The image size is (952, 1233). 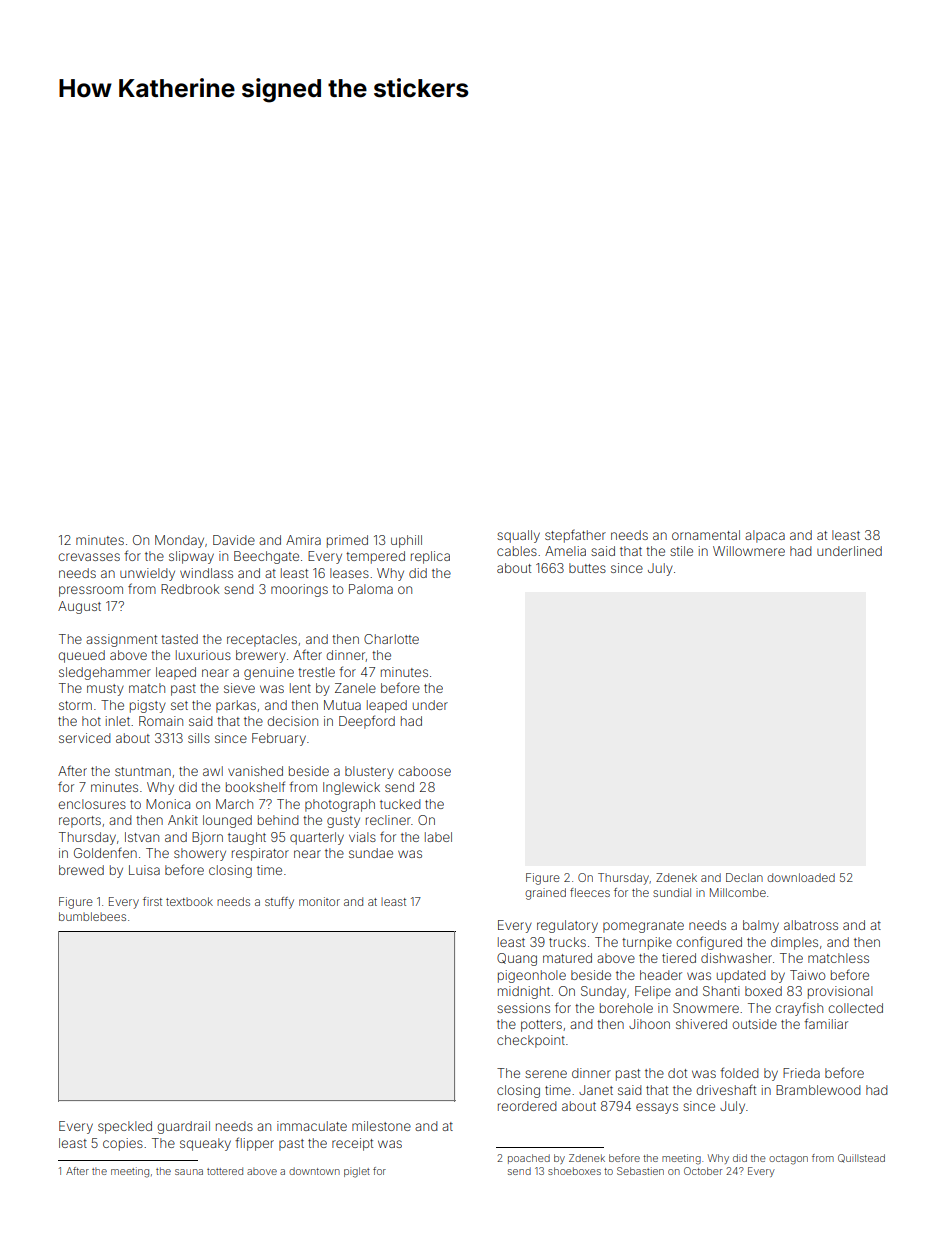 I want to click on pressroom, so click(x=91, y=591).
